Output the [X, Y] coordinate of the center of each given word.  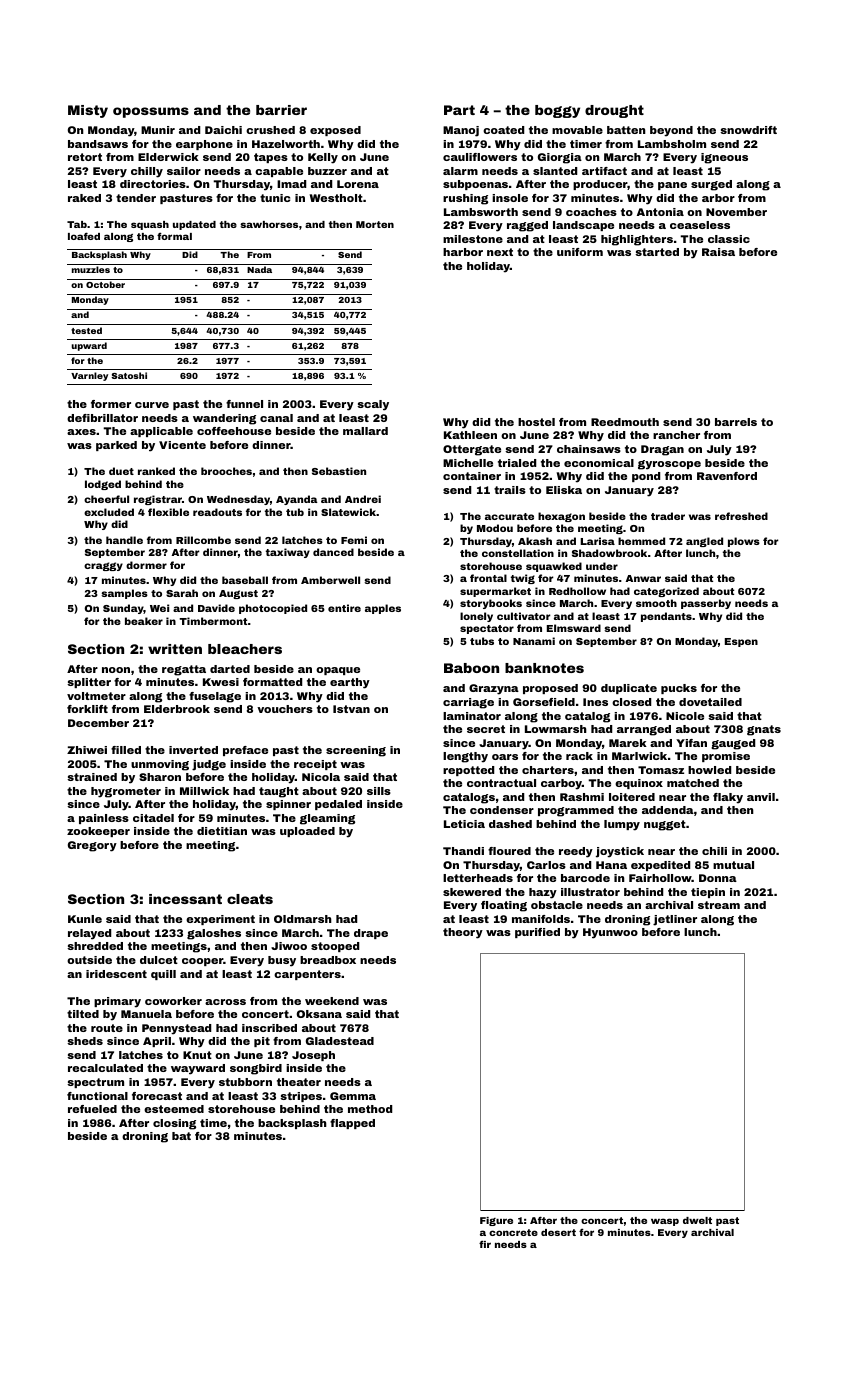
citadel [153, 818]
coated [503, 130]
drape [371, 934]
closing [174, 1124]
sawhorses [269, 224]
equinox [639, 784]
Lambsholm [672, 144]
